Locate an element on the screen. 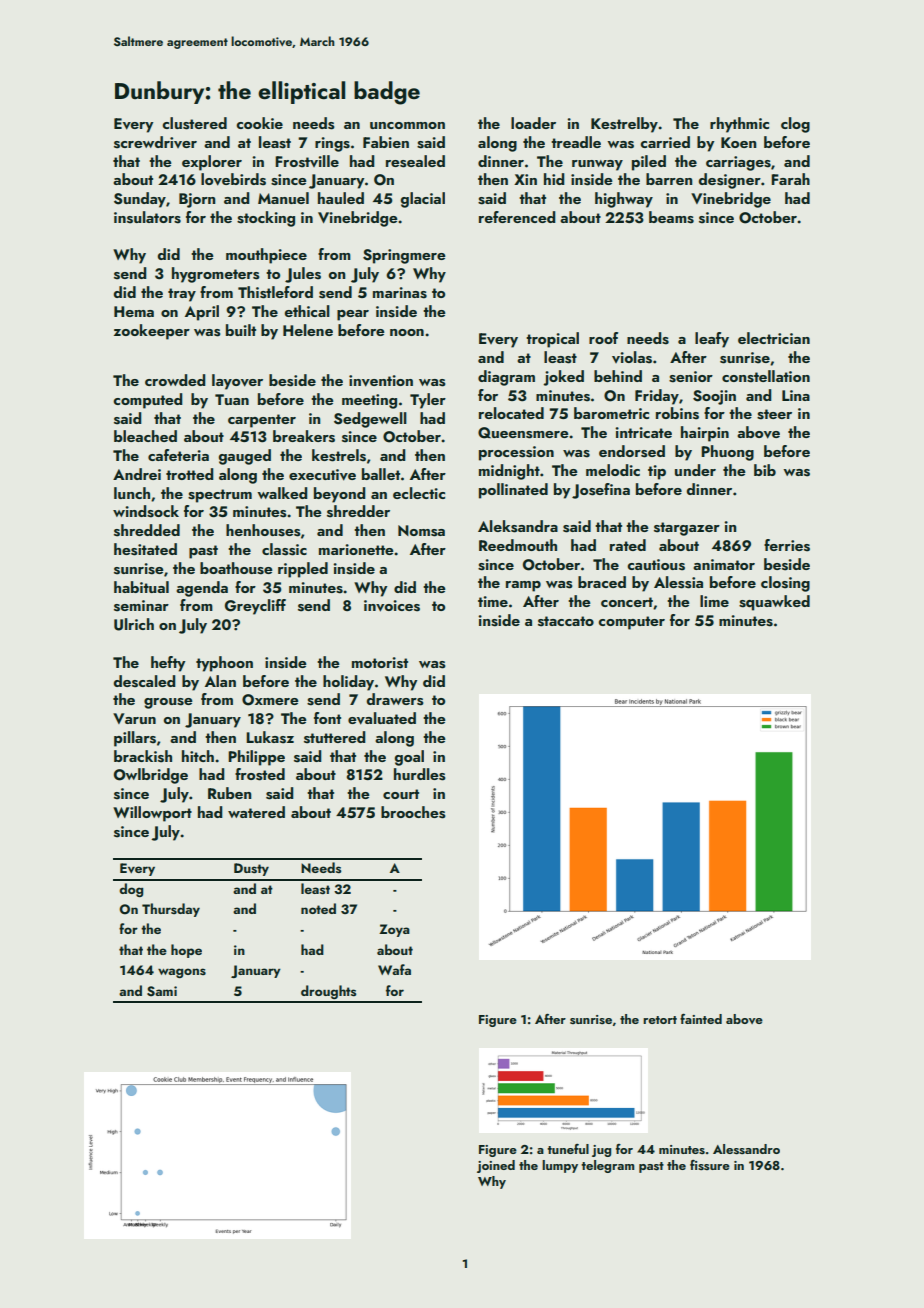  concert is located at coordinates (627, 602).
